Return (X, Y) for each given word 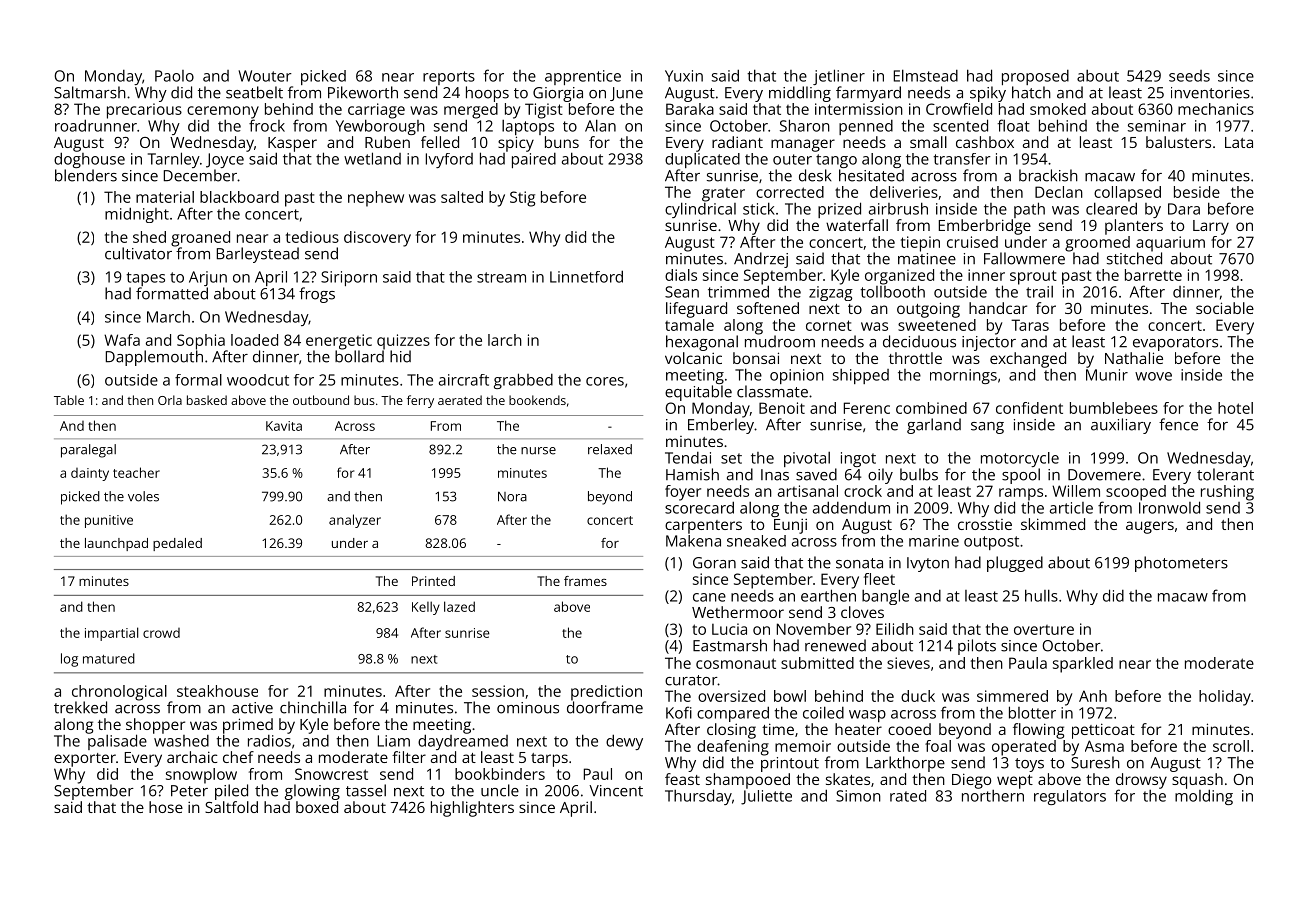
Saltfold (231, 807)
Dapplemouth (154, 358)
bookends (537, 400)
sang (987, 428)
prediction (606, 693)
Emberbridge (985, 227)
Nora (512, 496)
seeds (1189, 76)
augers (1150, 527)
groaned (200, 239)
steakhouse (217, 691)
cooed (909, 729)
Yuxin (684, 76)
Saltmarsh (90, 92)
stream (501, 277)
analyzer (355, 521)
